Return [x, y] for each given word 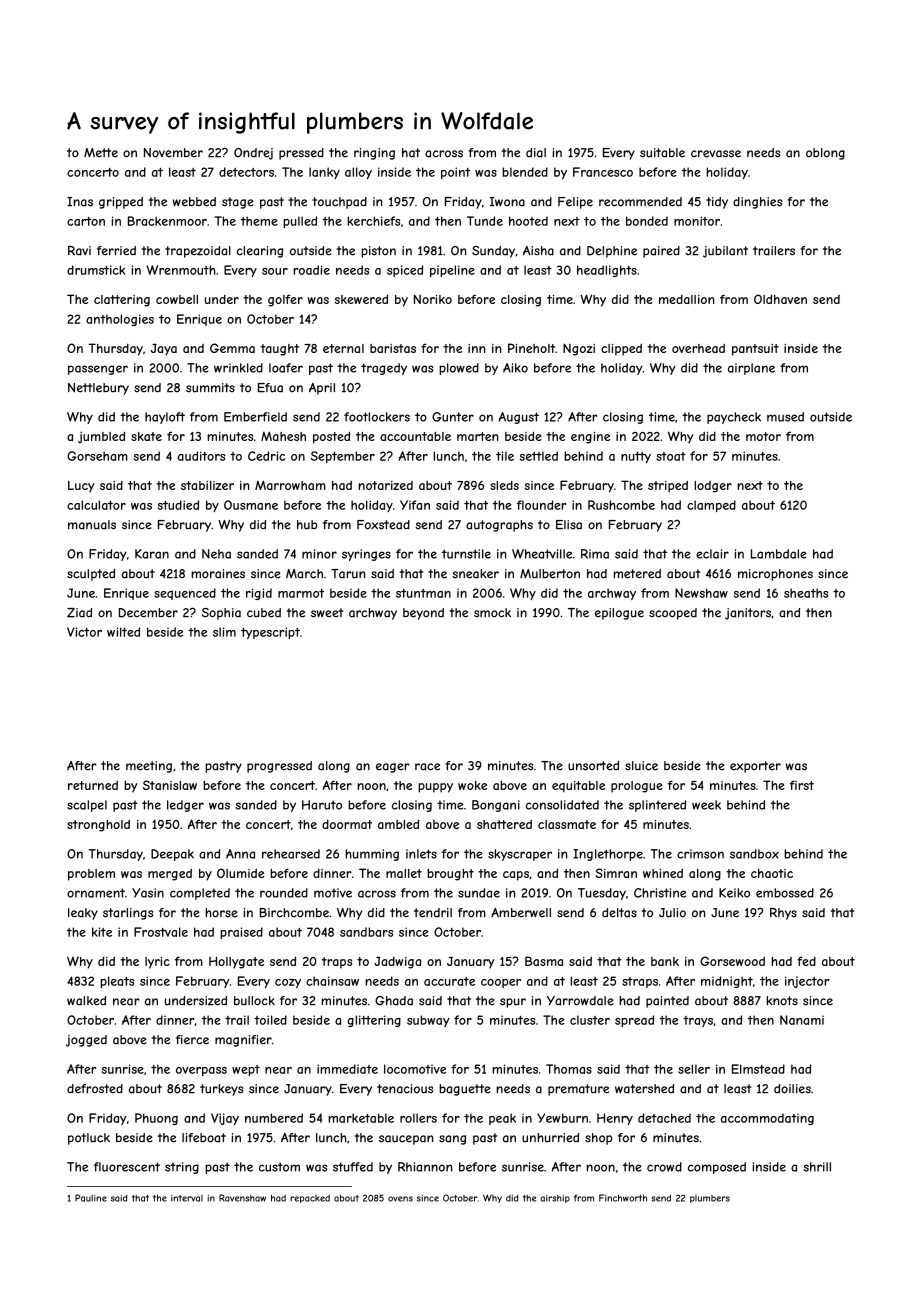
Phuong [156, 1119]
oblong [825, 154]
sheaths [806, 593]
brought [450, 875]
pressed [301, 154]
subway [428, 1021]
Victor [84, 632]
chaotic [772, 873]
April [322, 389]
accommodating [767, 1119]
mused [785, 417]
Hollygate [236, 962]
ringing [374, 154]
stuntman [423, 593]
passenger [98, 370]
